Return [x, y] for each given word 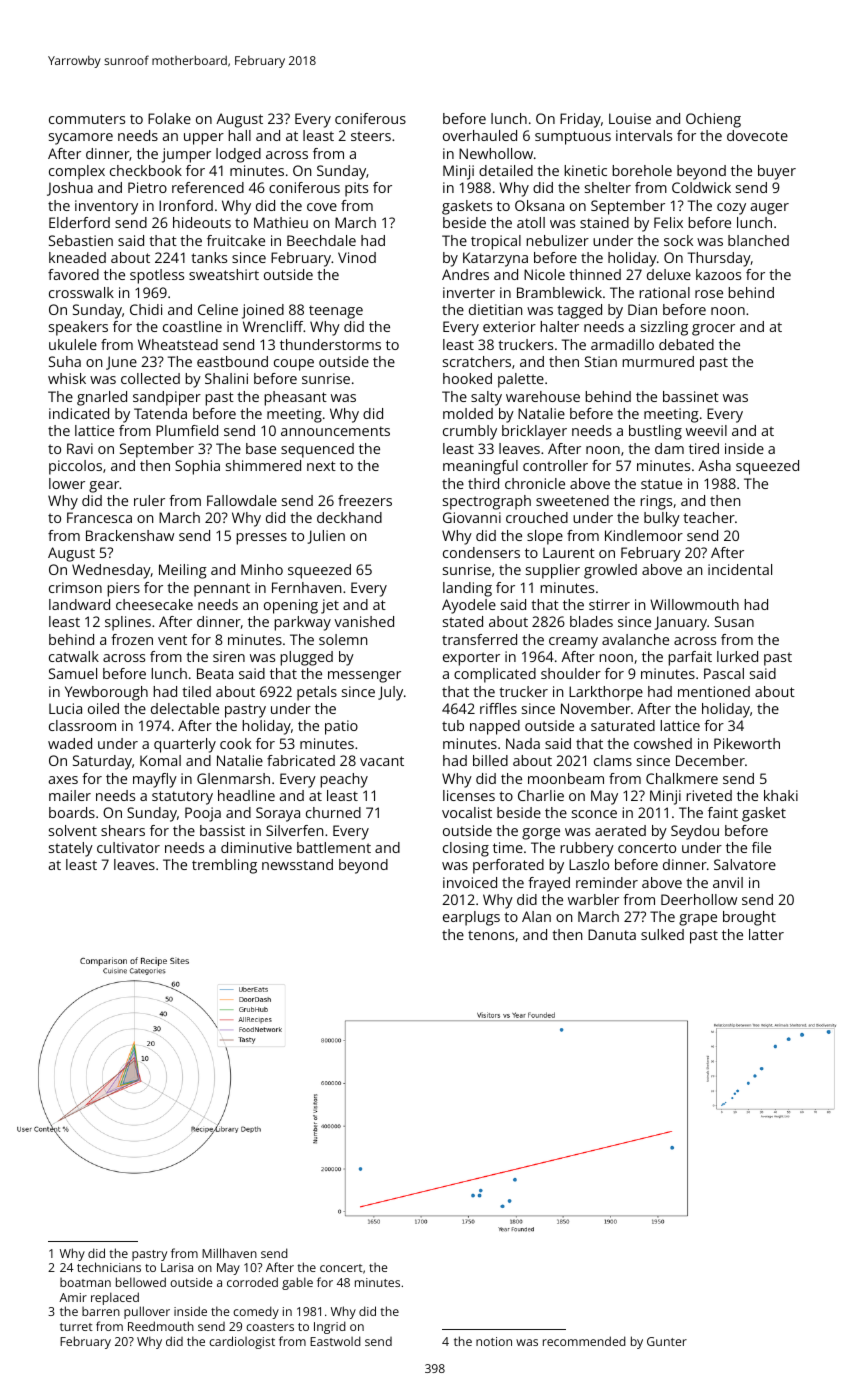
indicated [79, 413]
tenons [491, 935]
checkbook [146, 170]
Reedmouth [161, 1326]
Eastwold [335, 1341]
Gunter [667, 1341]
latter [766, 934]
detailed [506, 170]
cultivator [128, 847]
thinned [595, 274]
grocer [713, 330]
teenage [336, 312]
